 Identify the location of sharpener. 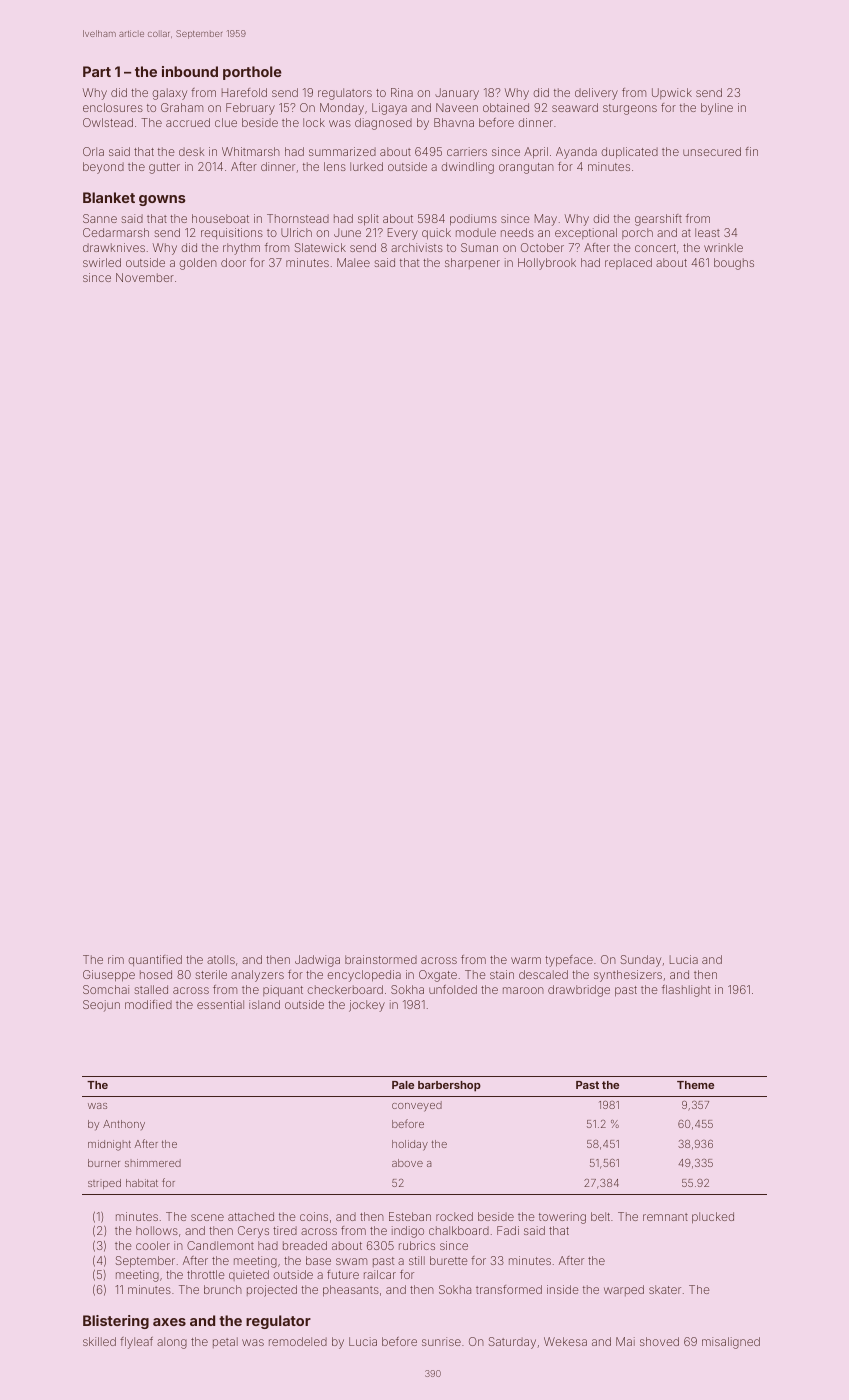
(472, 263).
